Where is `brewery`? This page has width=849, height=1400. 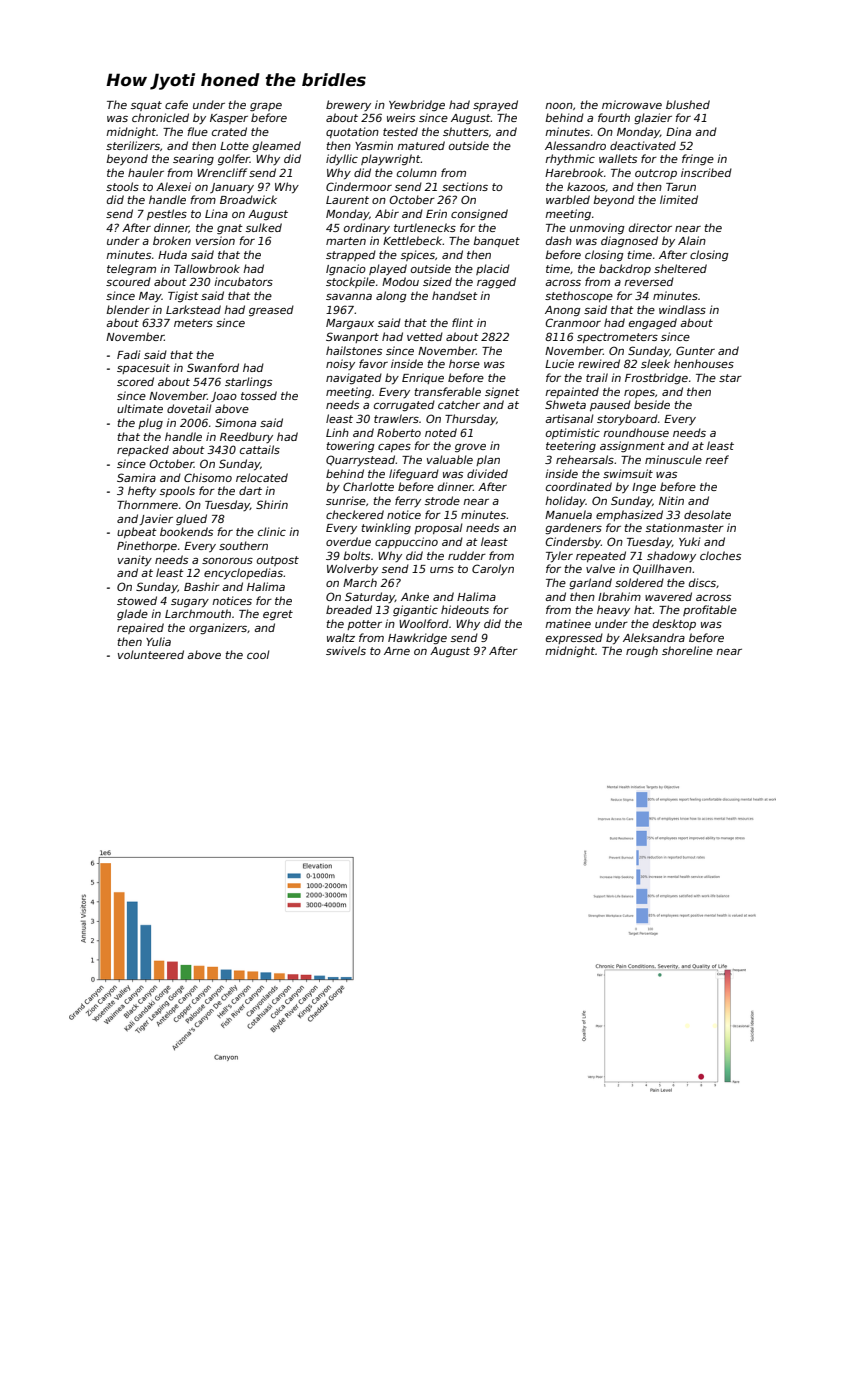 brewery is located at coordinates (348, 105).
